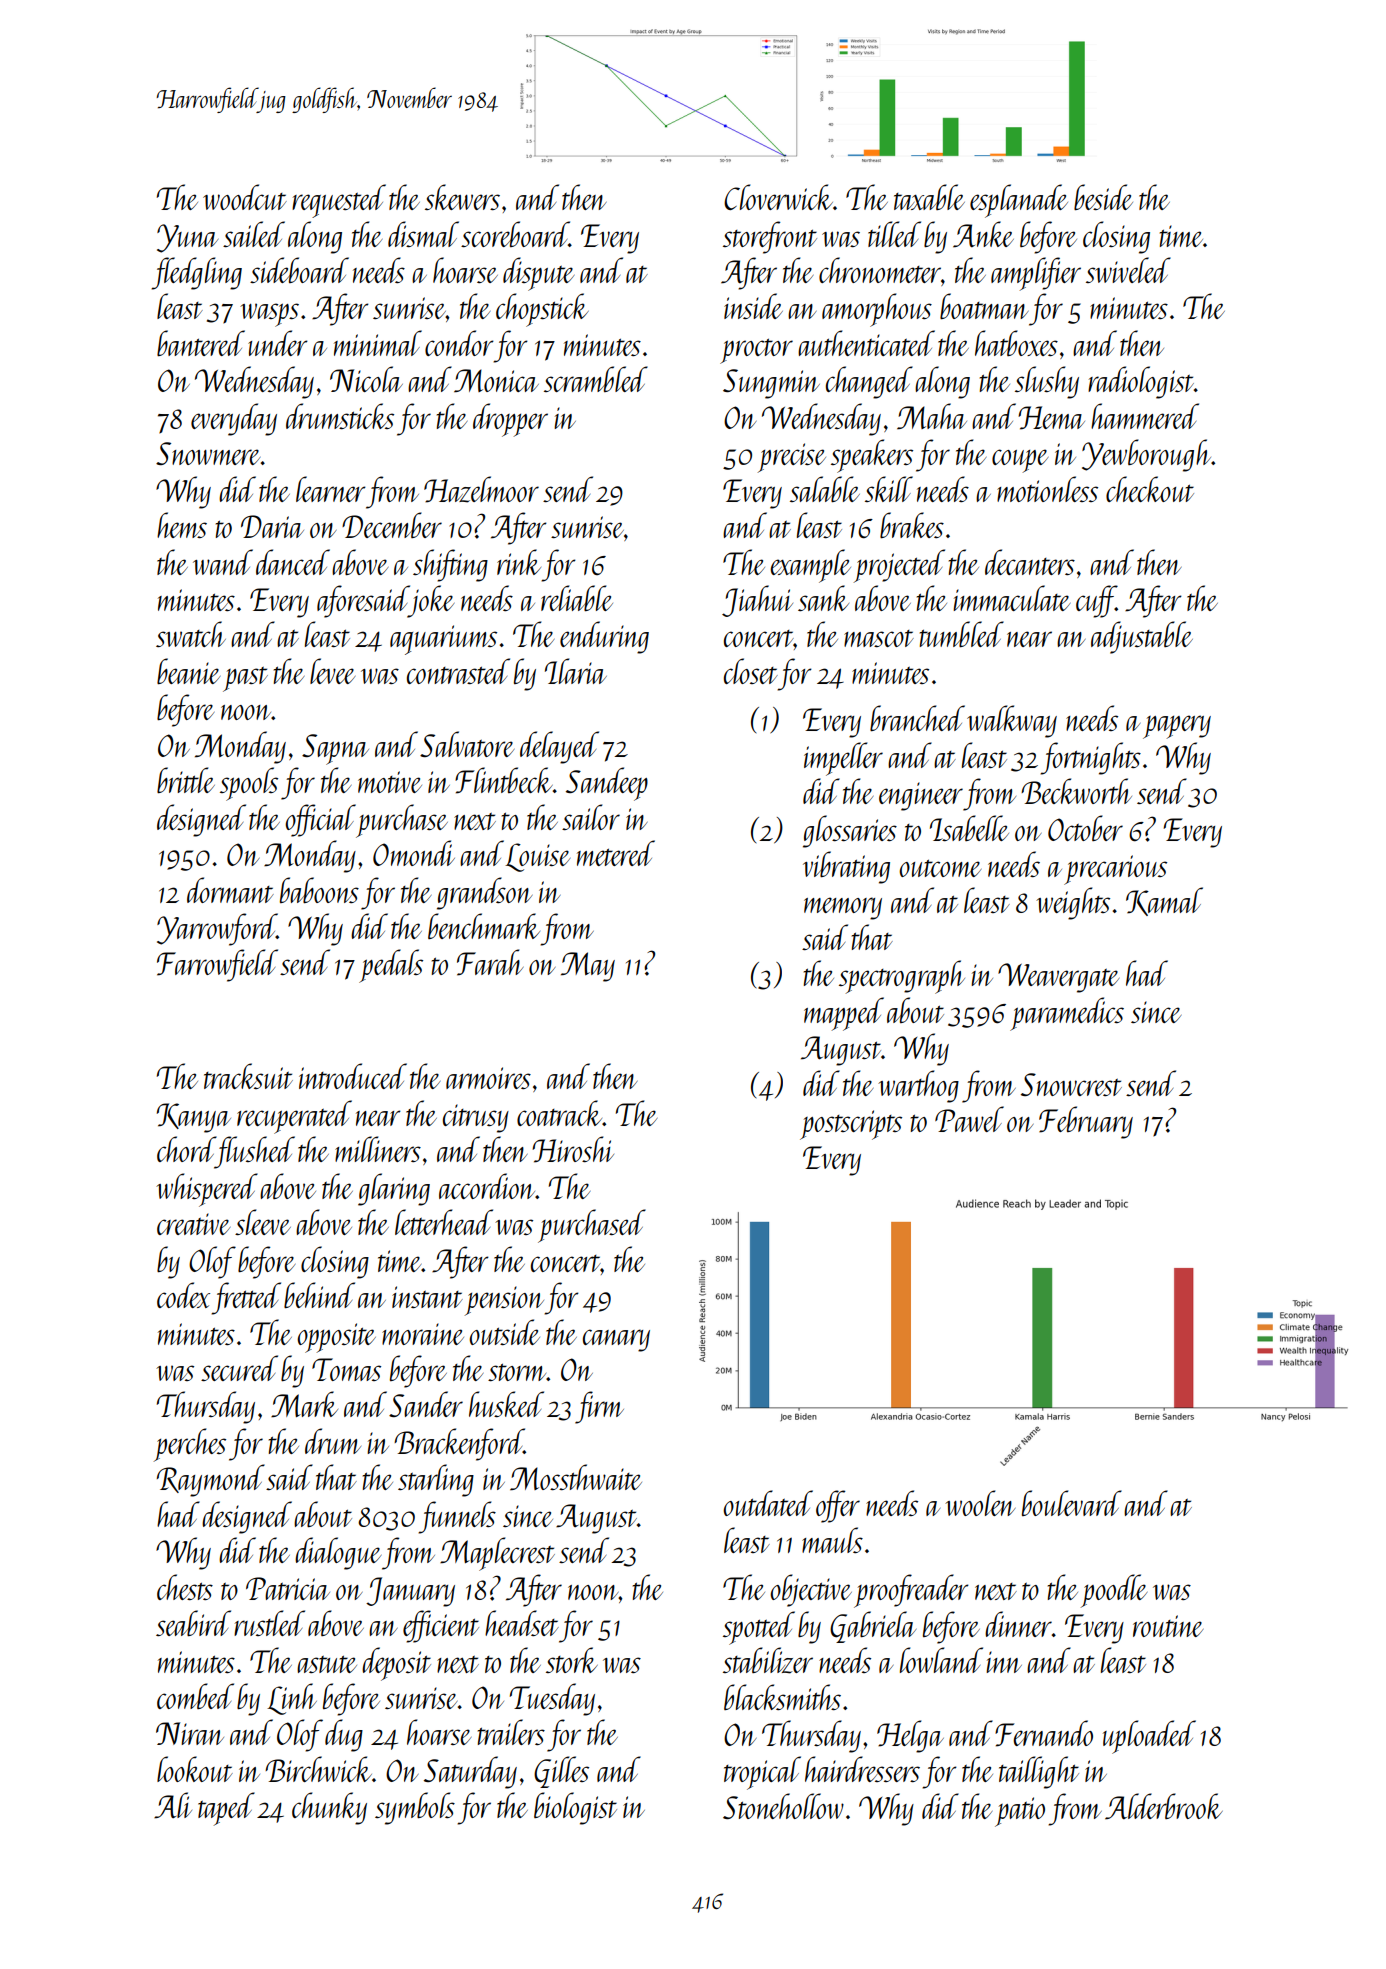 This screenshot has width=1386, height=1969. I want to click on Cloverwick, so click(778, 197).
